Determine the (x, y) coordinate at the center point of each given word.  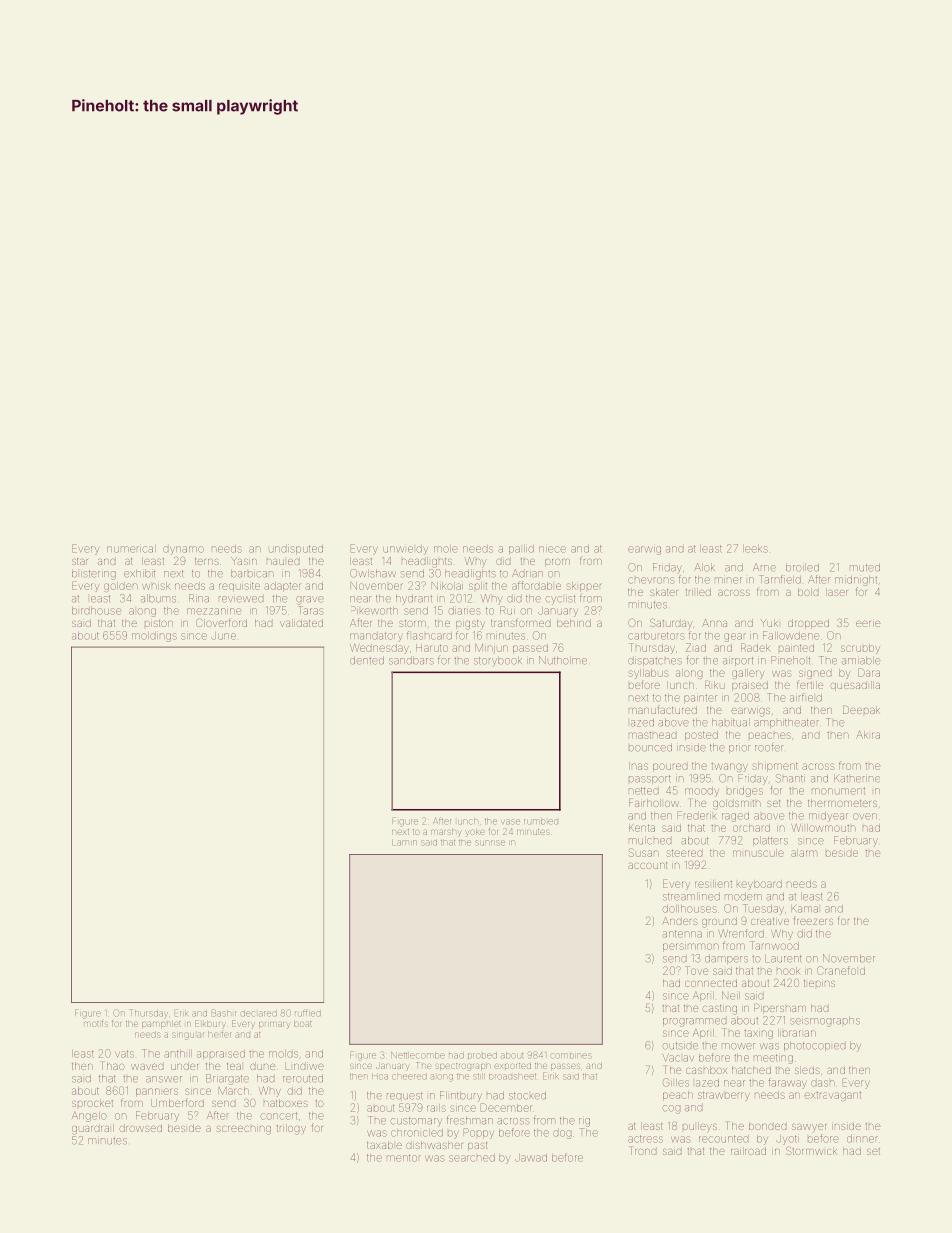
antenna (682, 934)
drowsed (141, 1128)
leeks (755, 549)
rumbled (541, 821)
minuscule (758, 853)
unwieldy (405, 550)
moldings (154, 637)
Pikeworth (374, 610)
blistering (94, 575)
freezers (813, 921)
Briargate (227, 1079)
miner (728, 580)
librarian (797, 1033)
